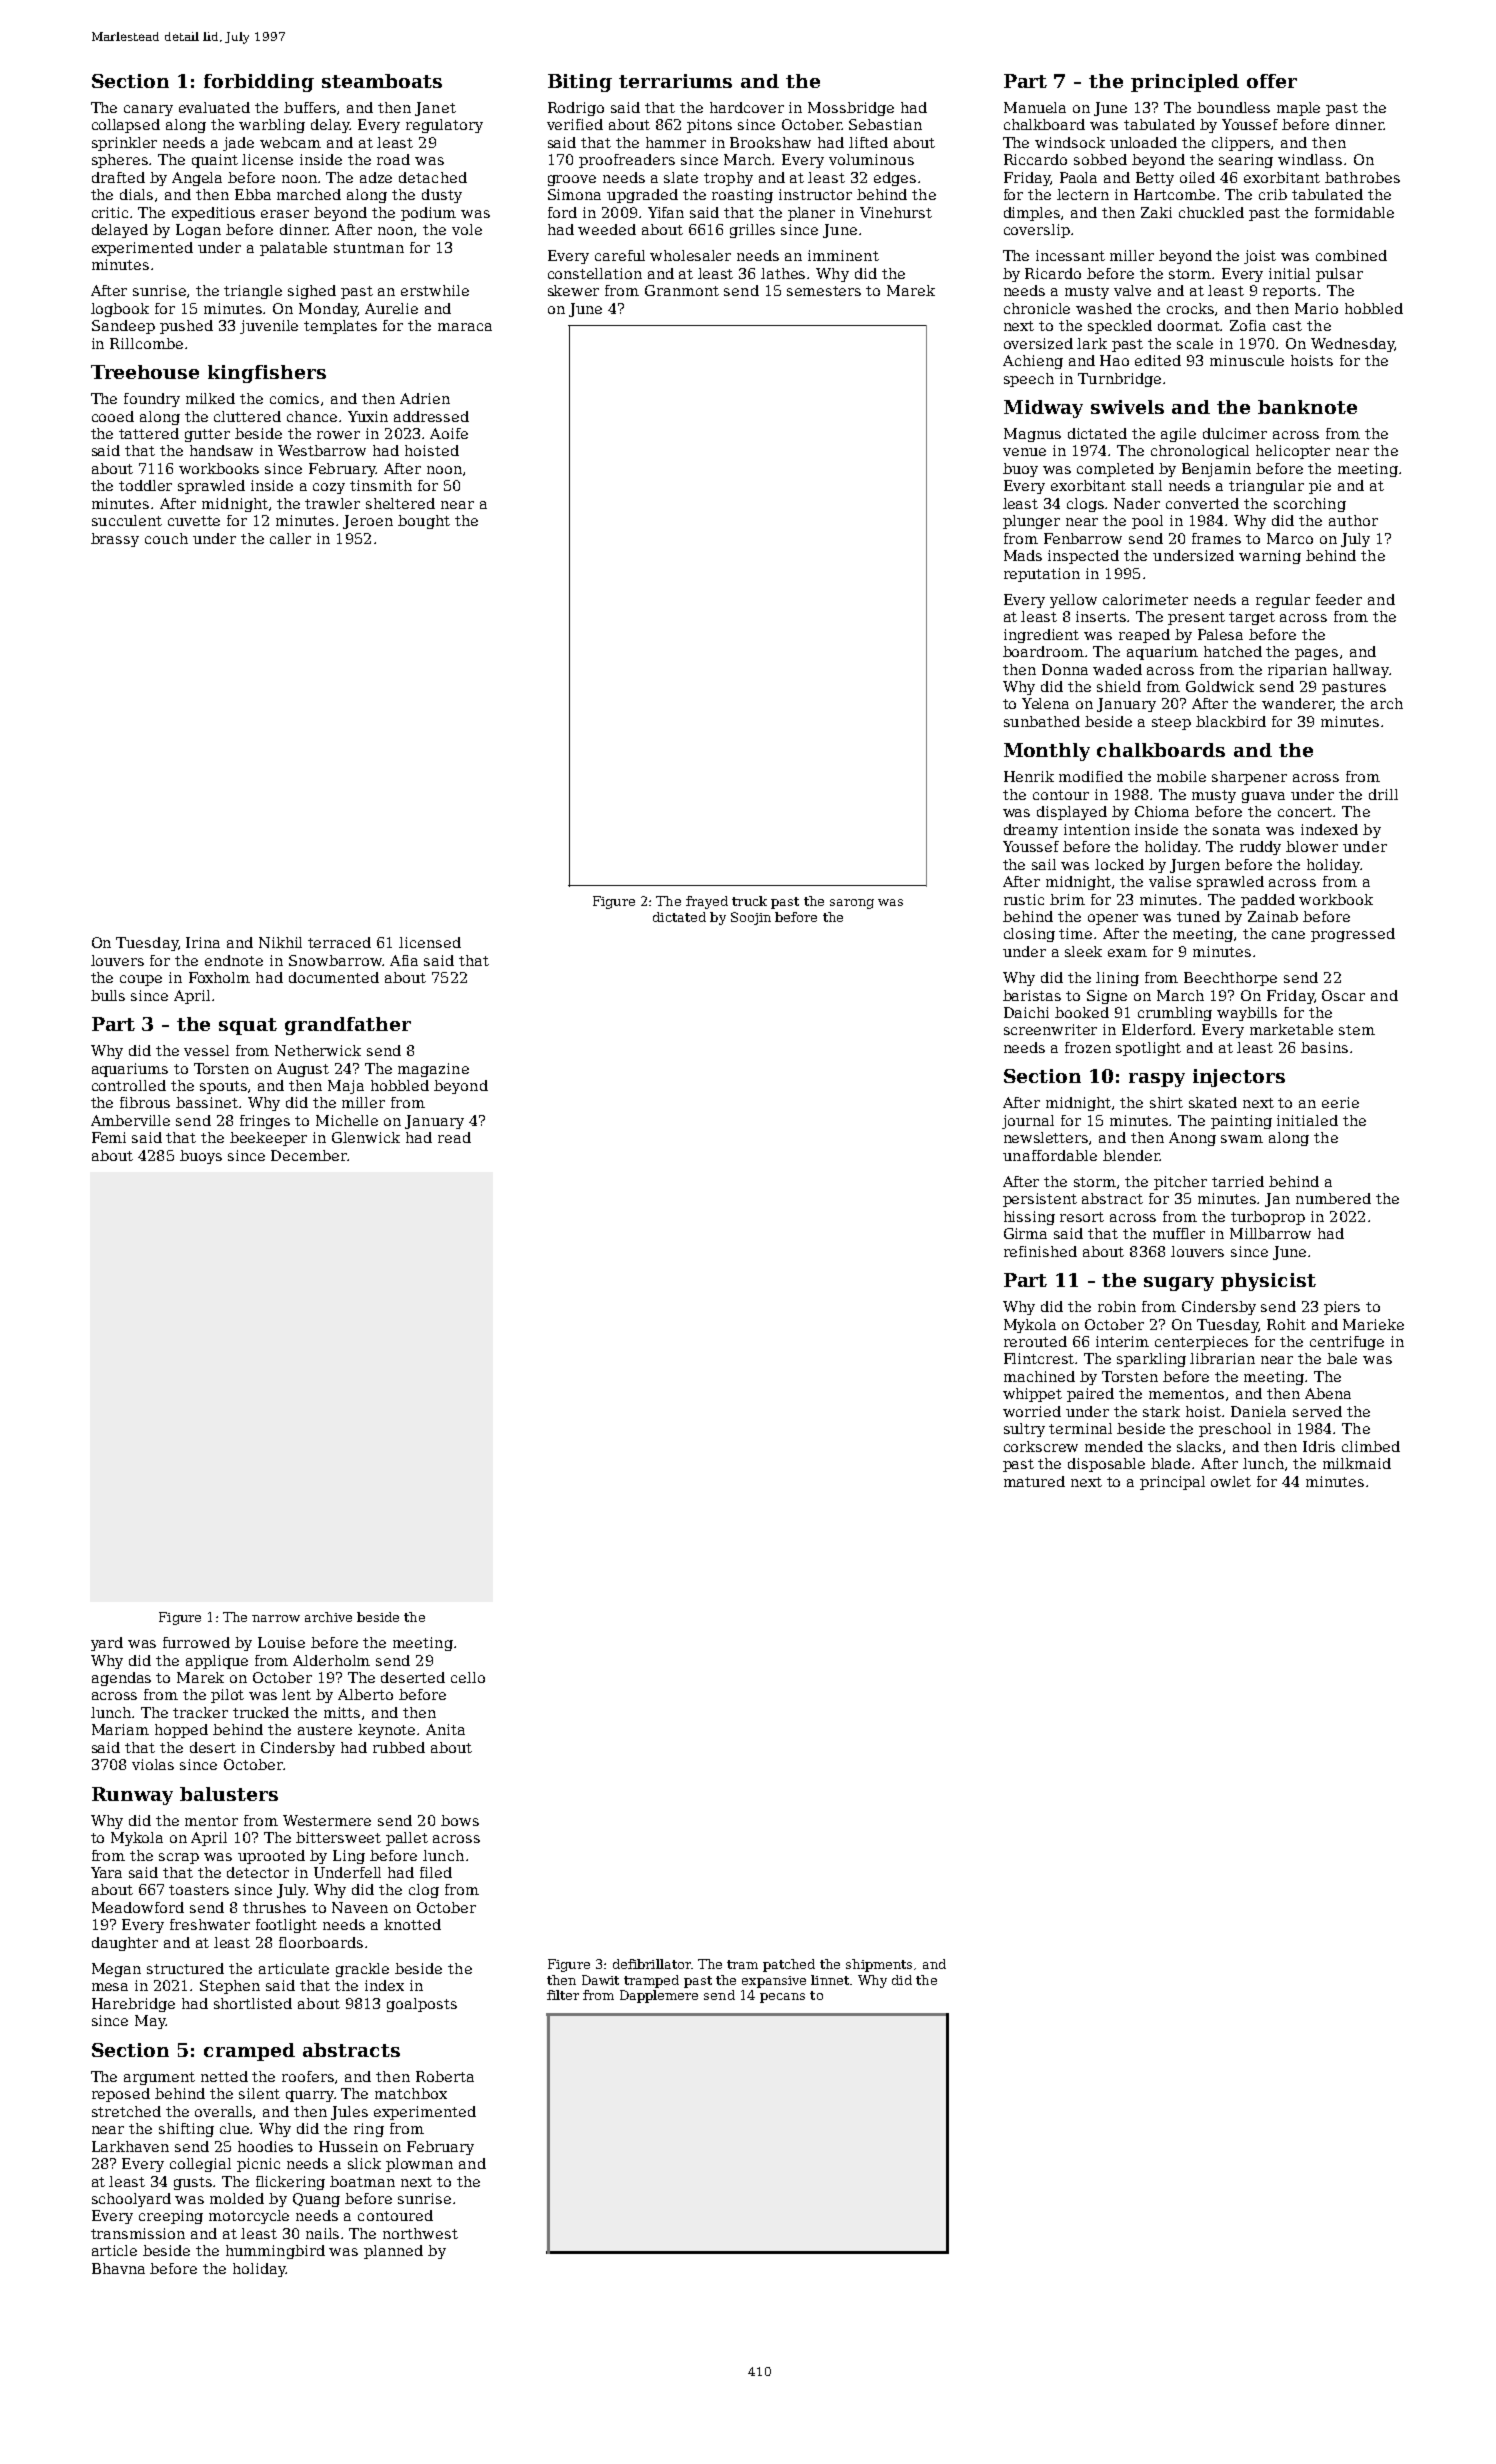 Image resolution: width=1496 pixels, height=2464 pixels. Describe the element at coordinates (1373, 1324) in the page. I see `Marieke` at that location.
